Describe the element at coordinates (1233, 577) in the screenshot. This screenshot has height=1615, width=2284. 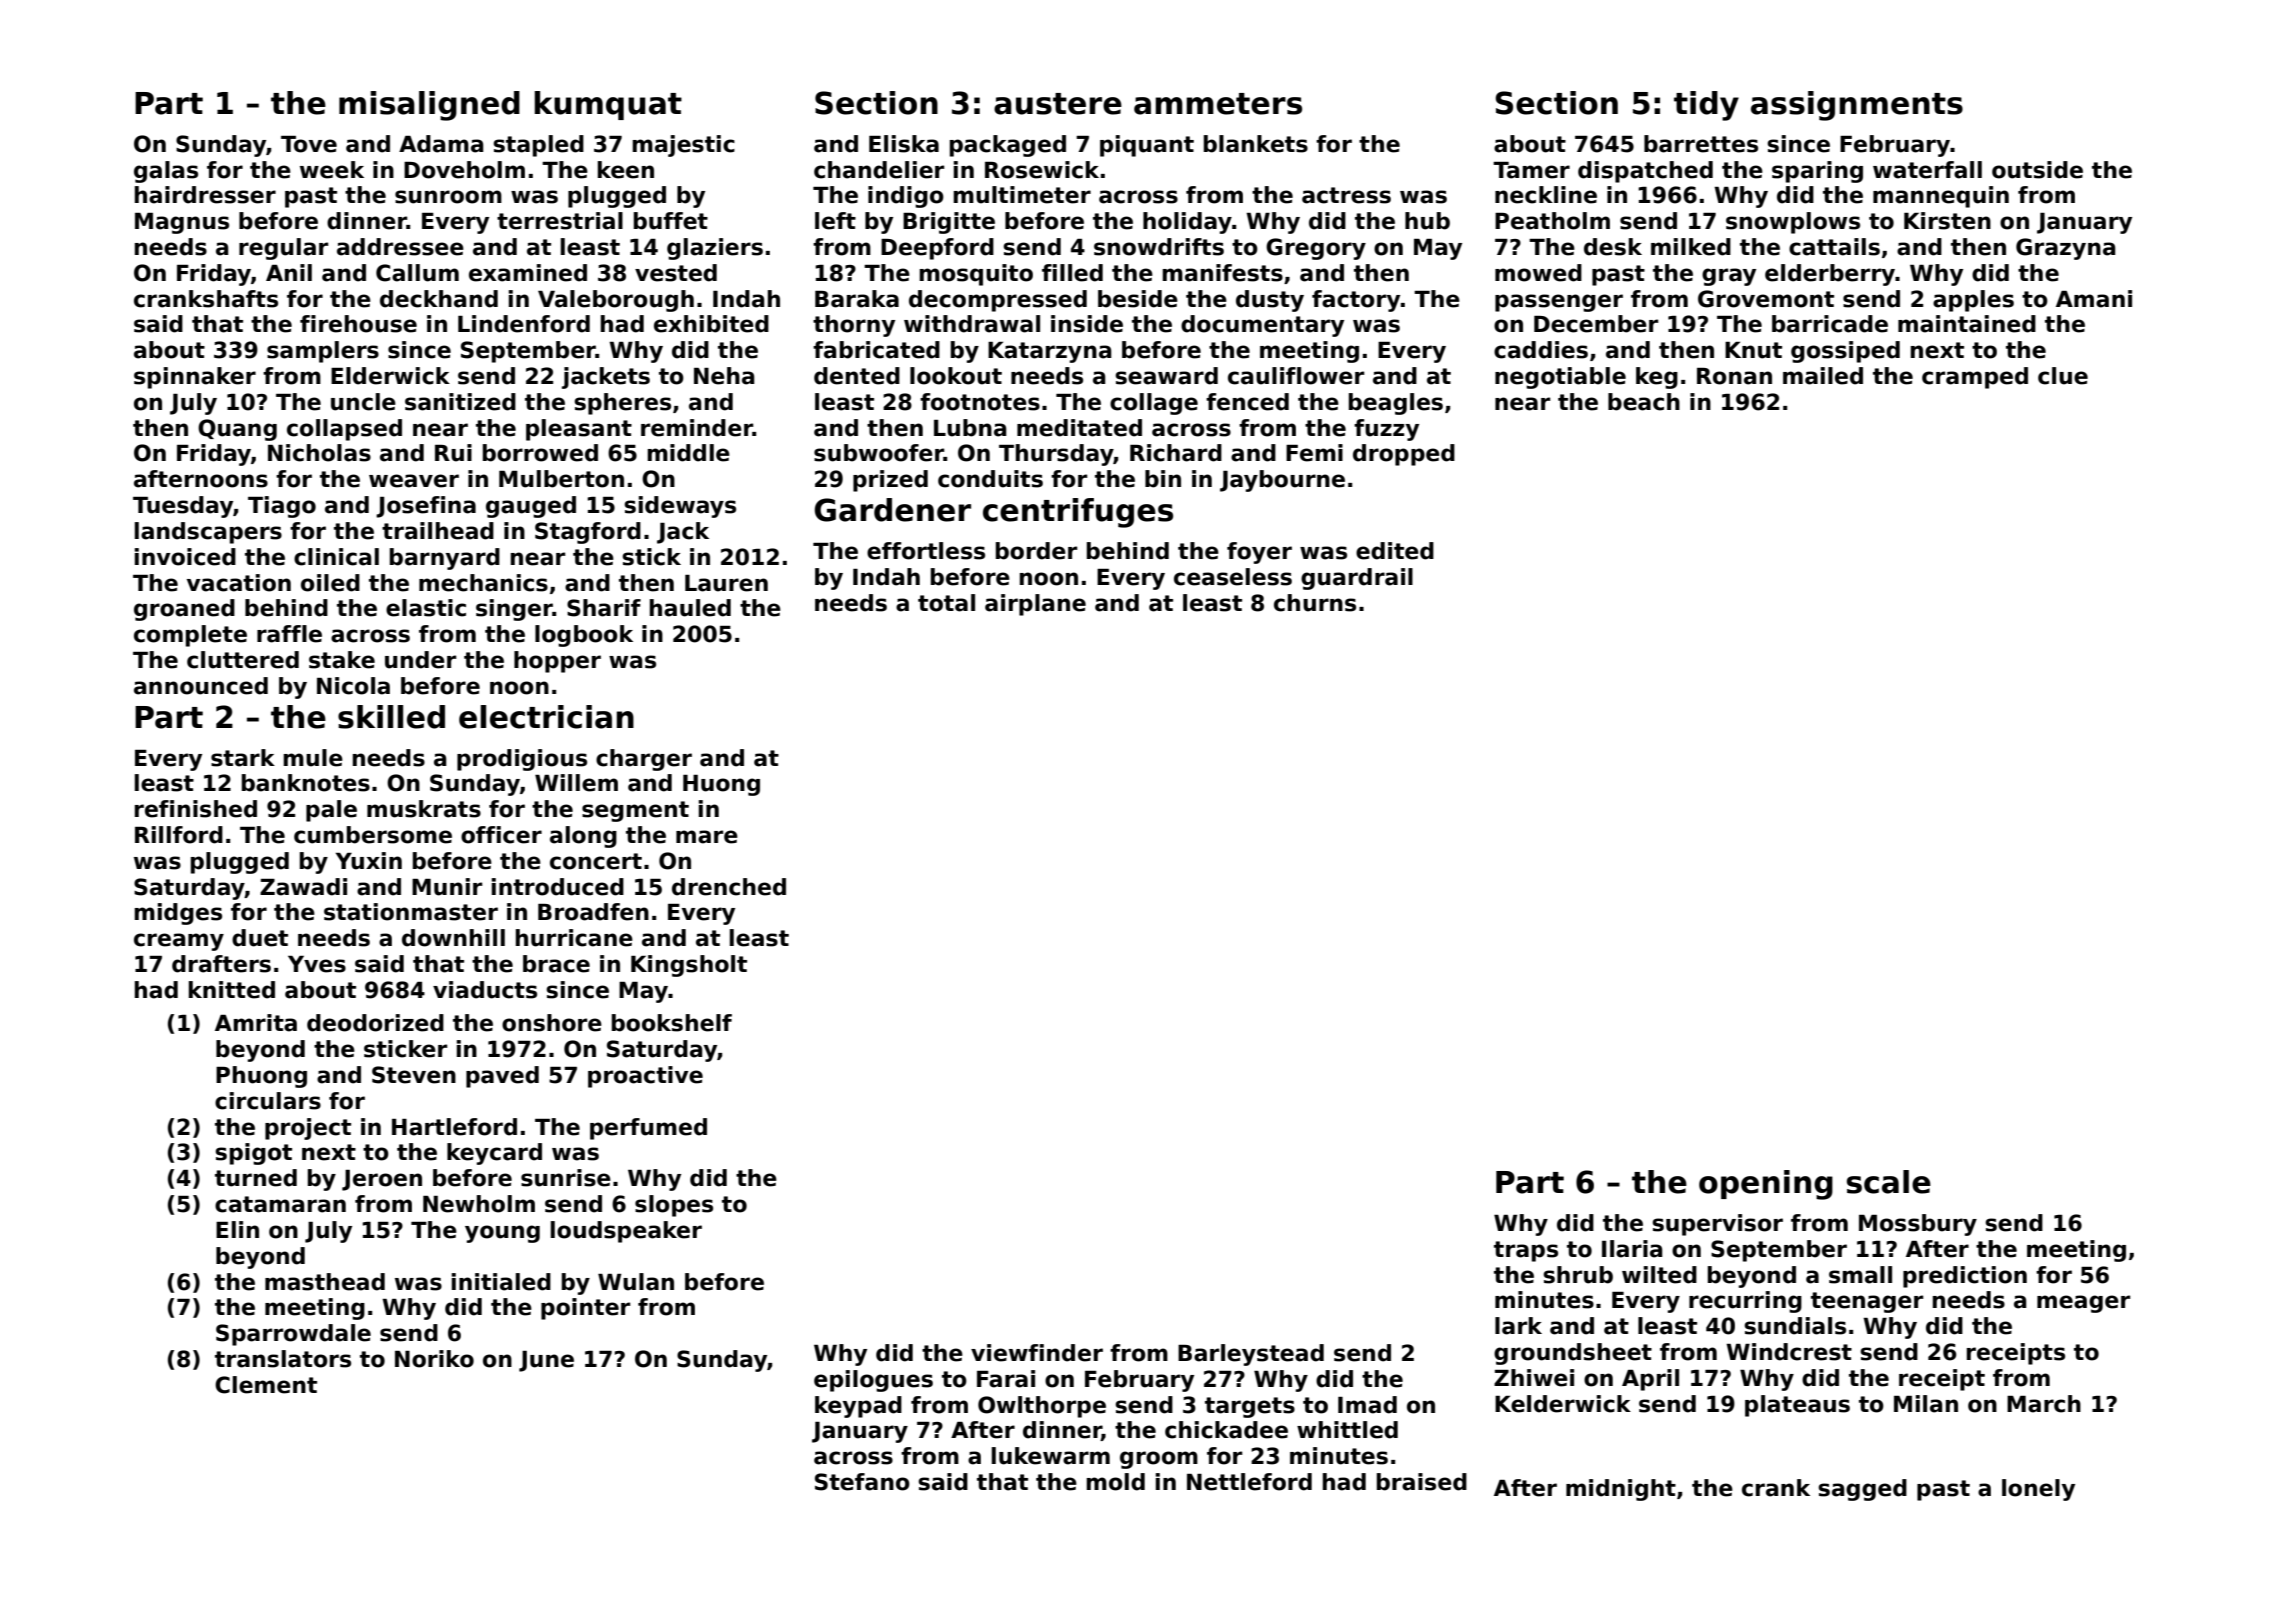
I see `ceaseless` at that location.
